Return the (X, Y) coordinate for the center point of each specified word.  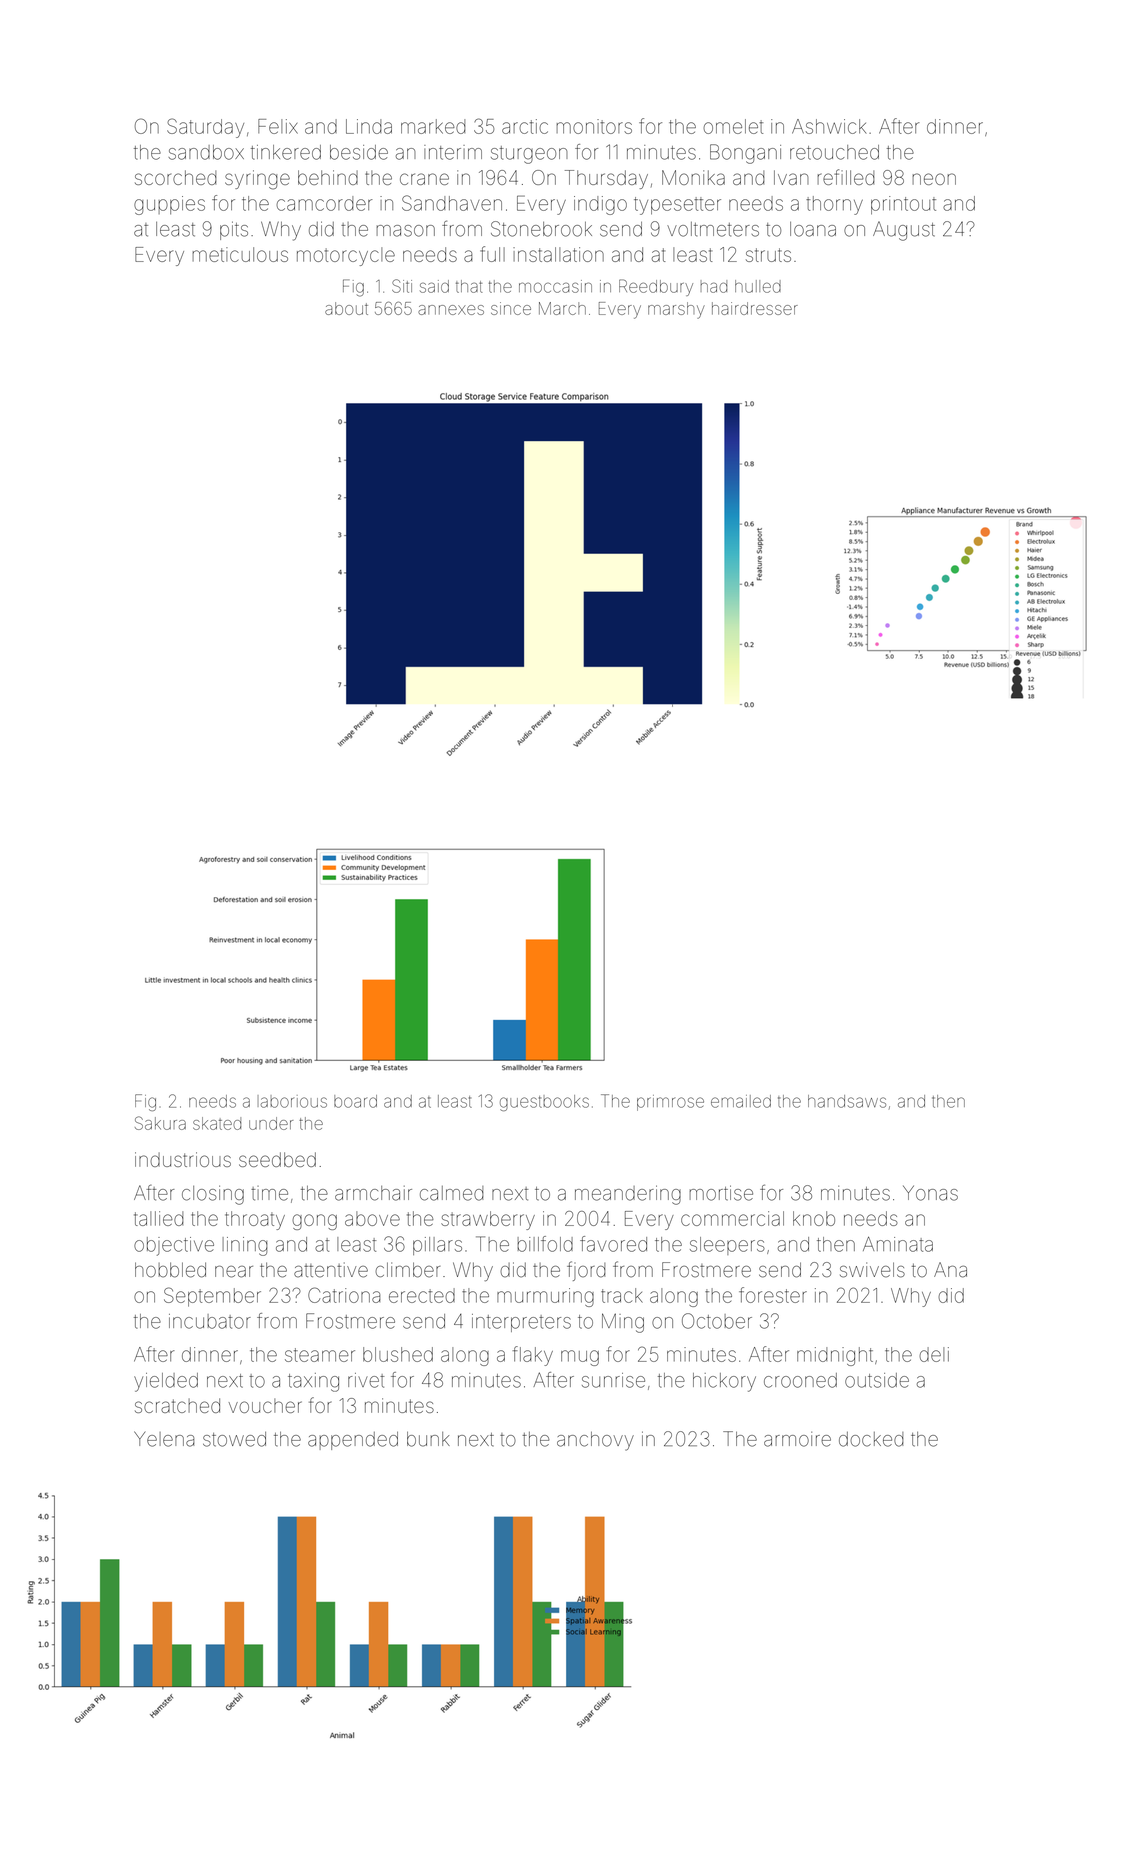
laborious (292, 1101)
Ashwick (829, 126)
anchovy (595, 1441)
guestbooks (544, 1103)
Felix (278, 126)
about (346, 308)
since (511, 308)
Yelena (164, 1439)
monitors (594, 126)
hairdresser (755, 308)
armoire (797, 1439)
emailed (741, 1101)
